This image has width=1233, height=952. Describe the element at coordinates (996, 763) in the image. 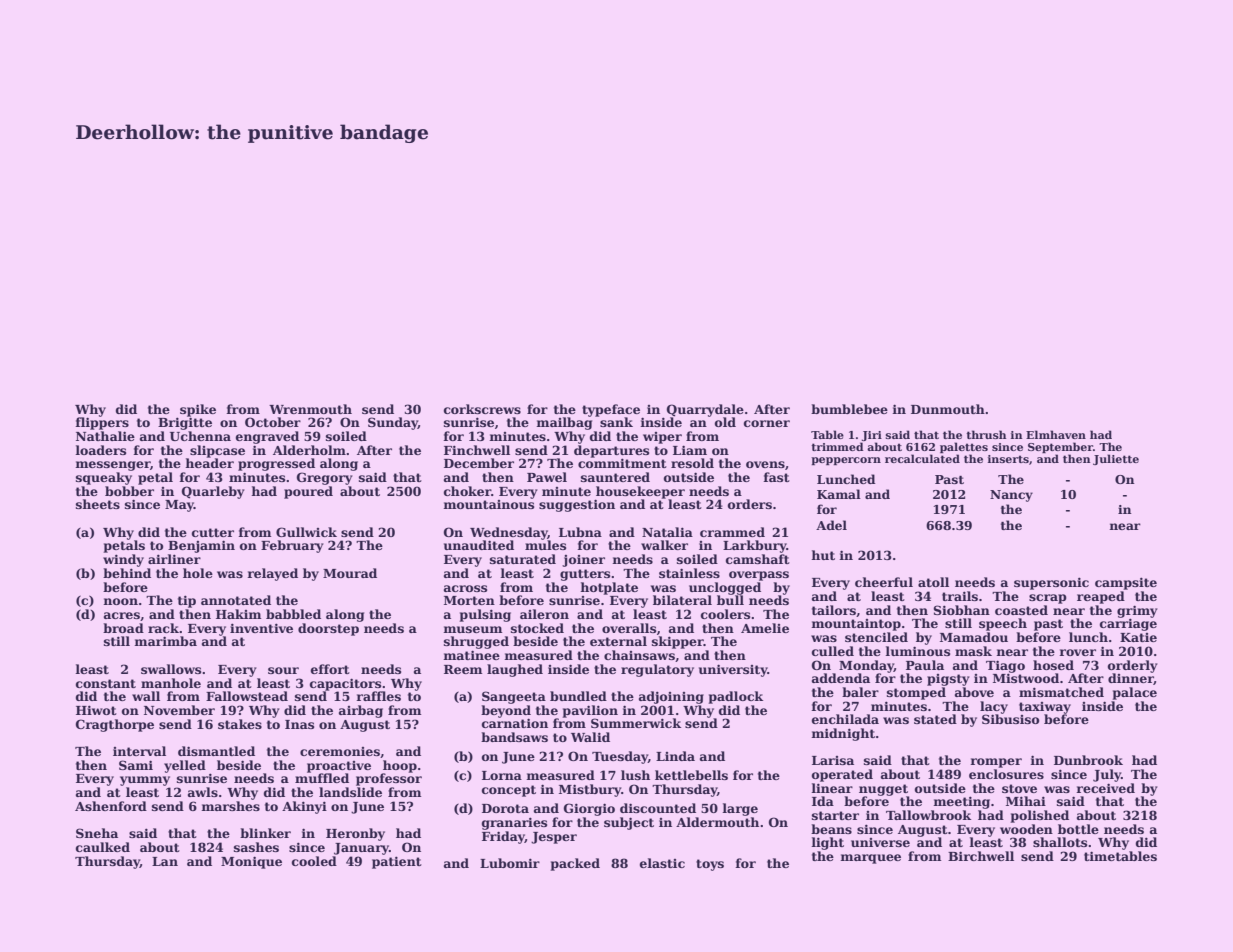

I see `romper` at that location.
